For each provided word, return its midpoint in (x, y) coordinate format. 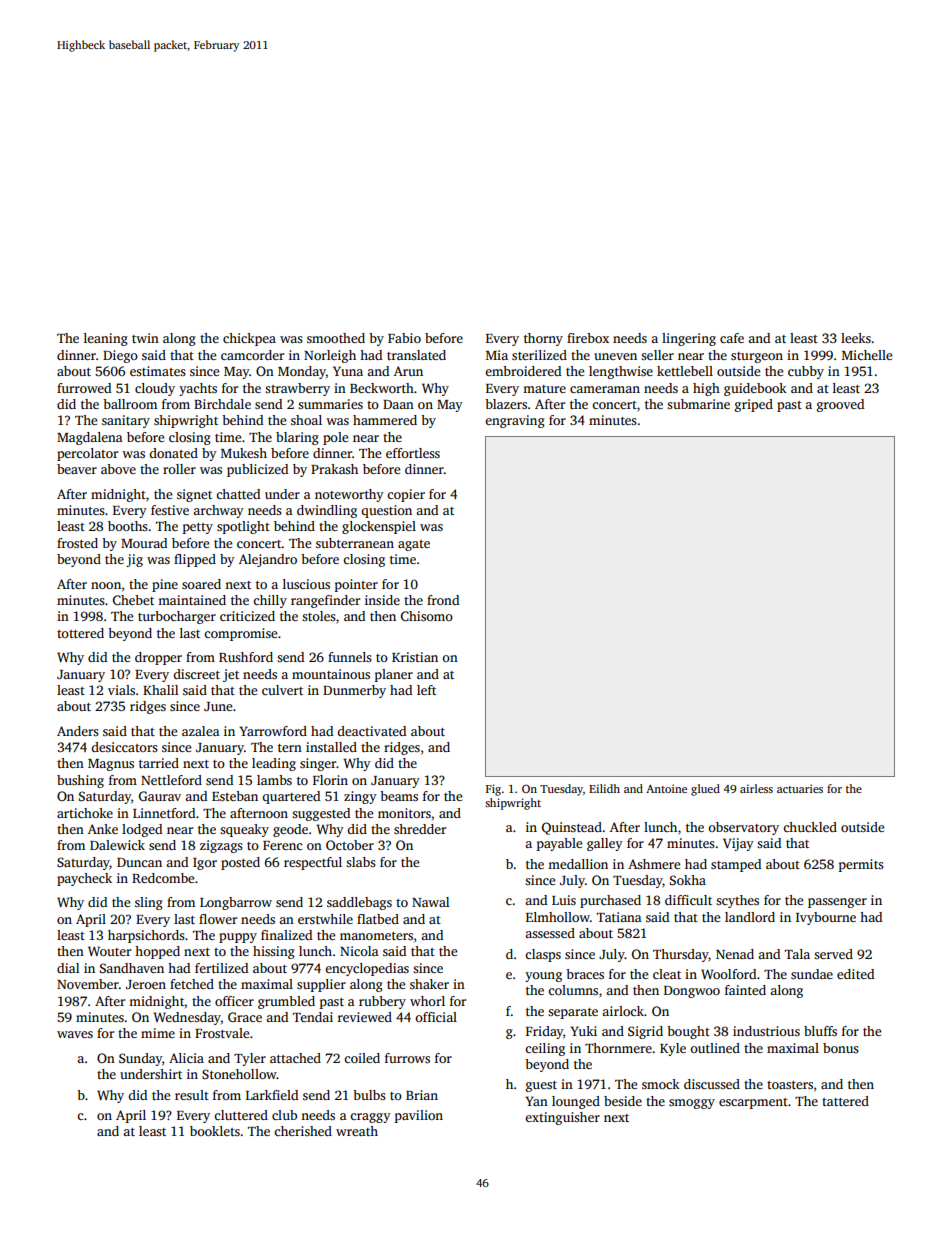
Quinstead (572, 828)
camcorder (252, 355)
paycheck (84, 879)
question (386, 511)
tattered (845, 1101)
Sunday (140, 1059)
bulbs (369, 1095)
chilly (270, 601)
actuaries (800, 788)
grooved (840, 405)
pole (335, 438)
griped (754, 405)
